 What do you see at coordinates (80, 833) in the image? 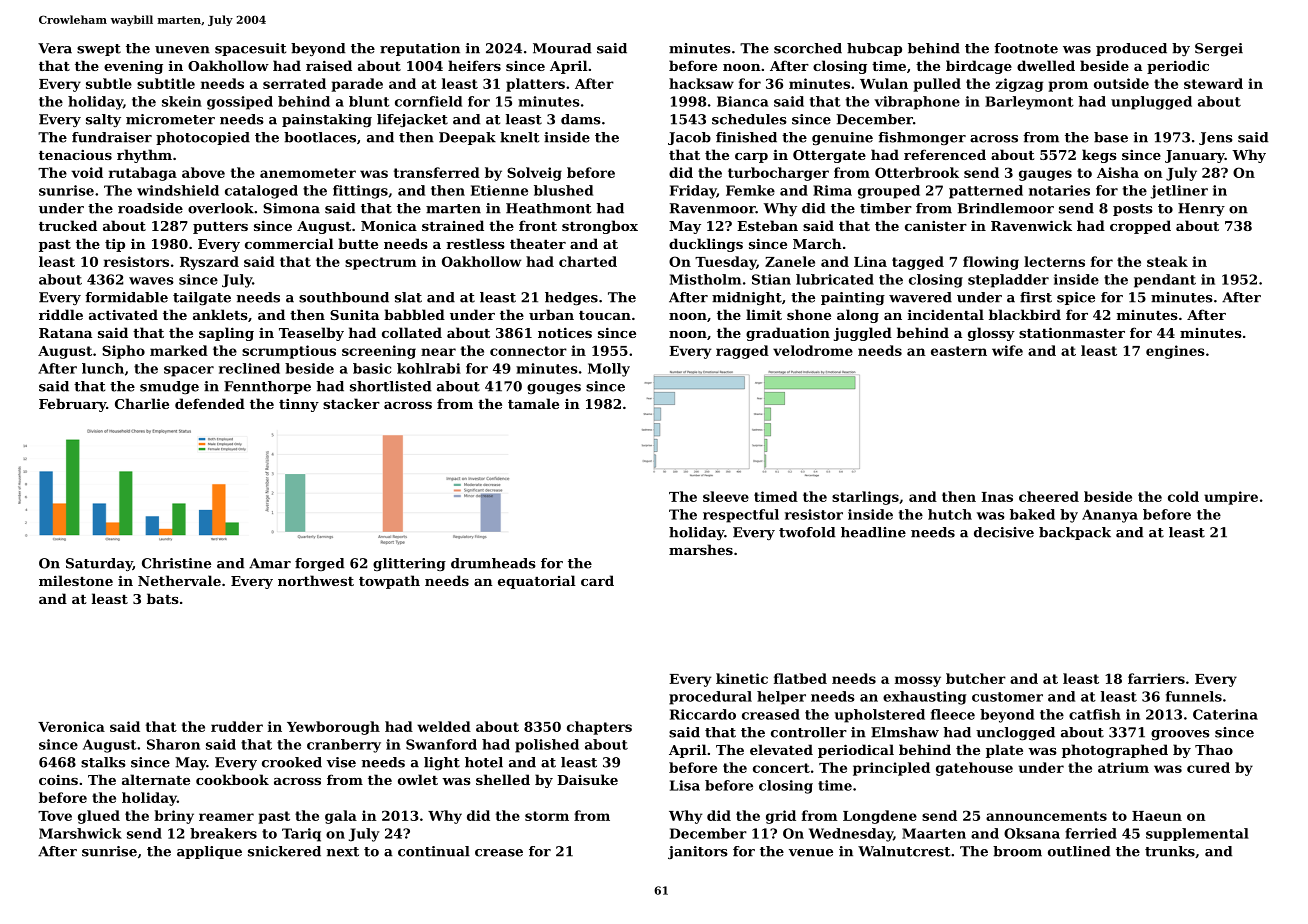
I see `Marshwick` at bounding box center [80, 833].
